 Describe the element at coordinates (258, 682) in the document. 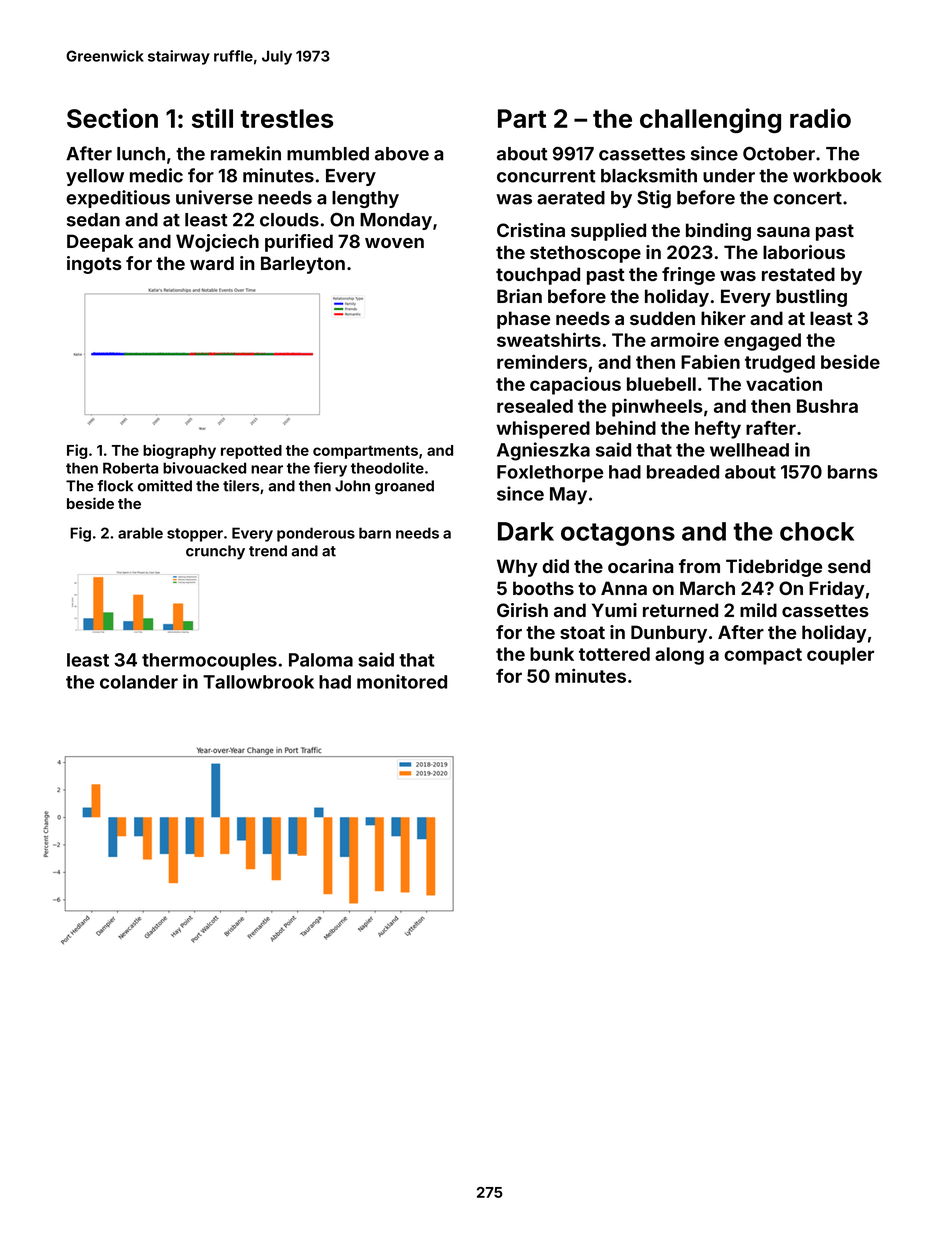

I see `Tallowbrook` at that location.
